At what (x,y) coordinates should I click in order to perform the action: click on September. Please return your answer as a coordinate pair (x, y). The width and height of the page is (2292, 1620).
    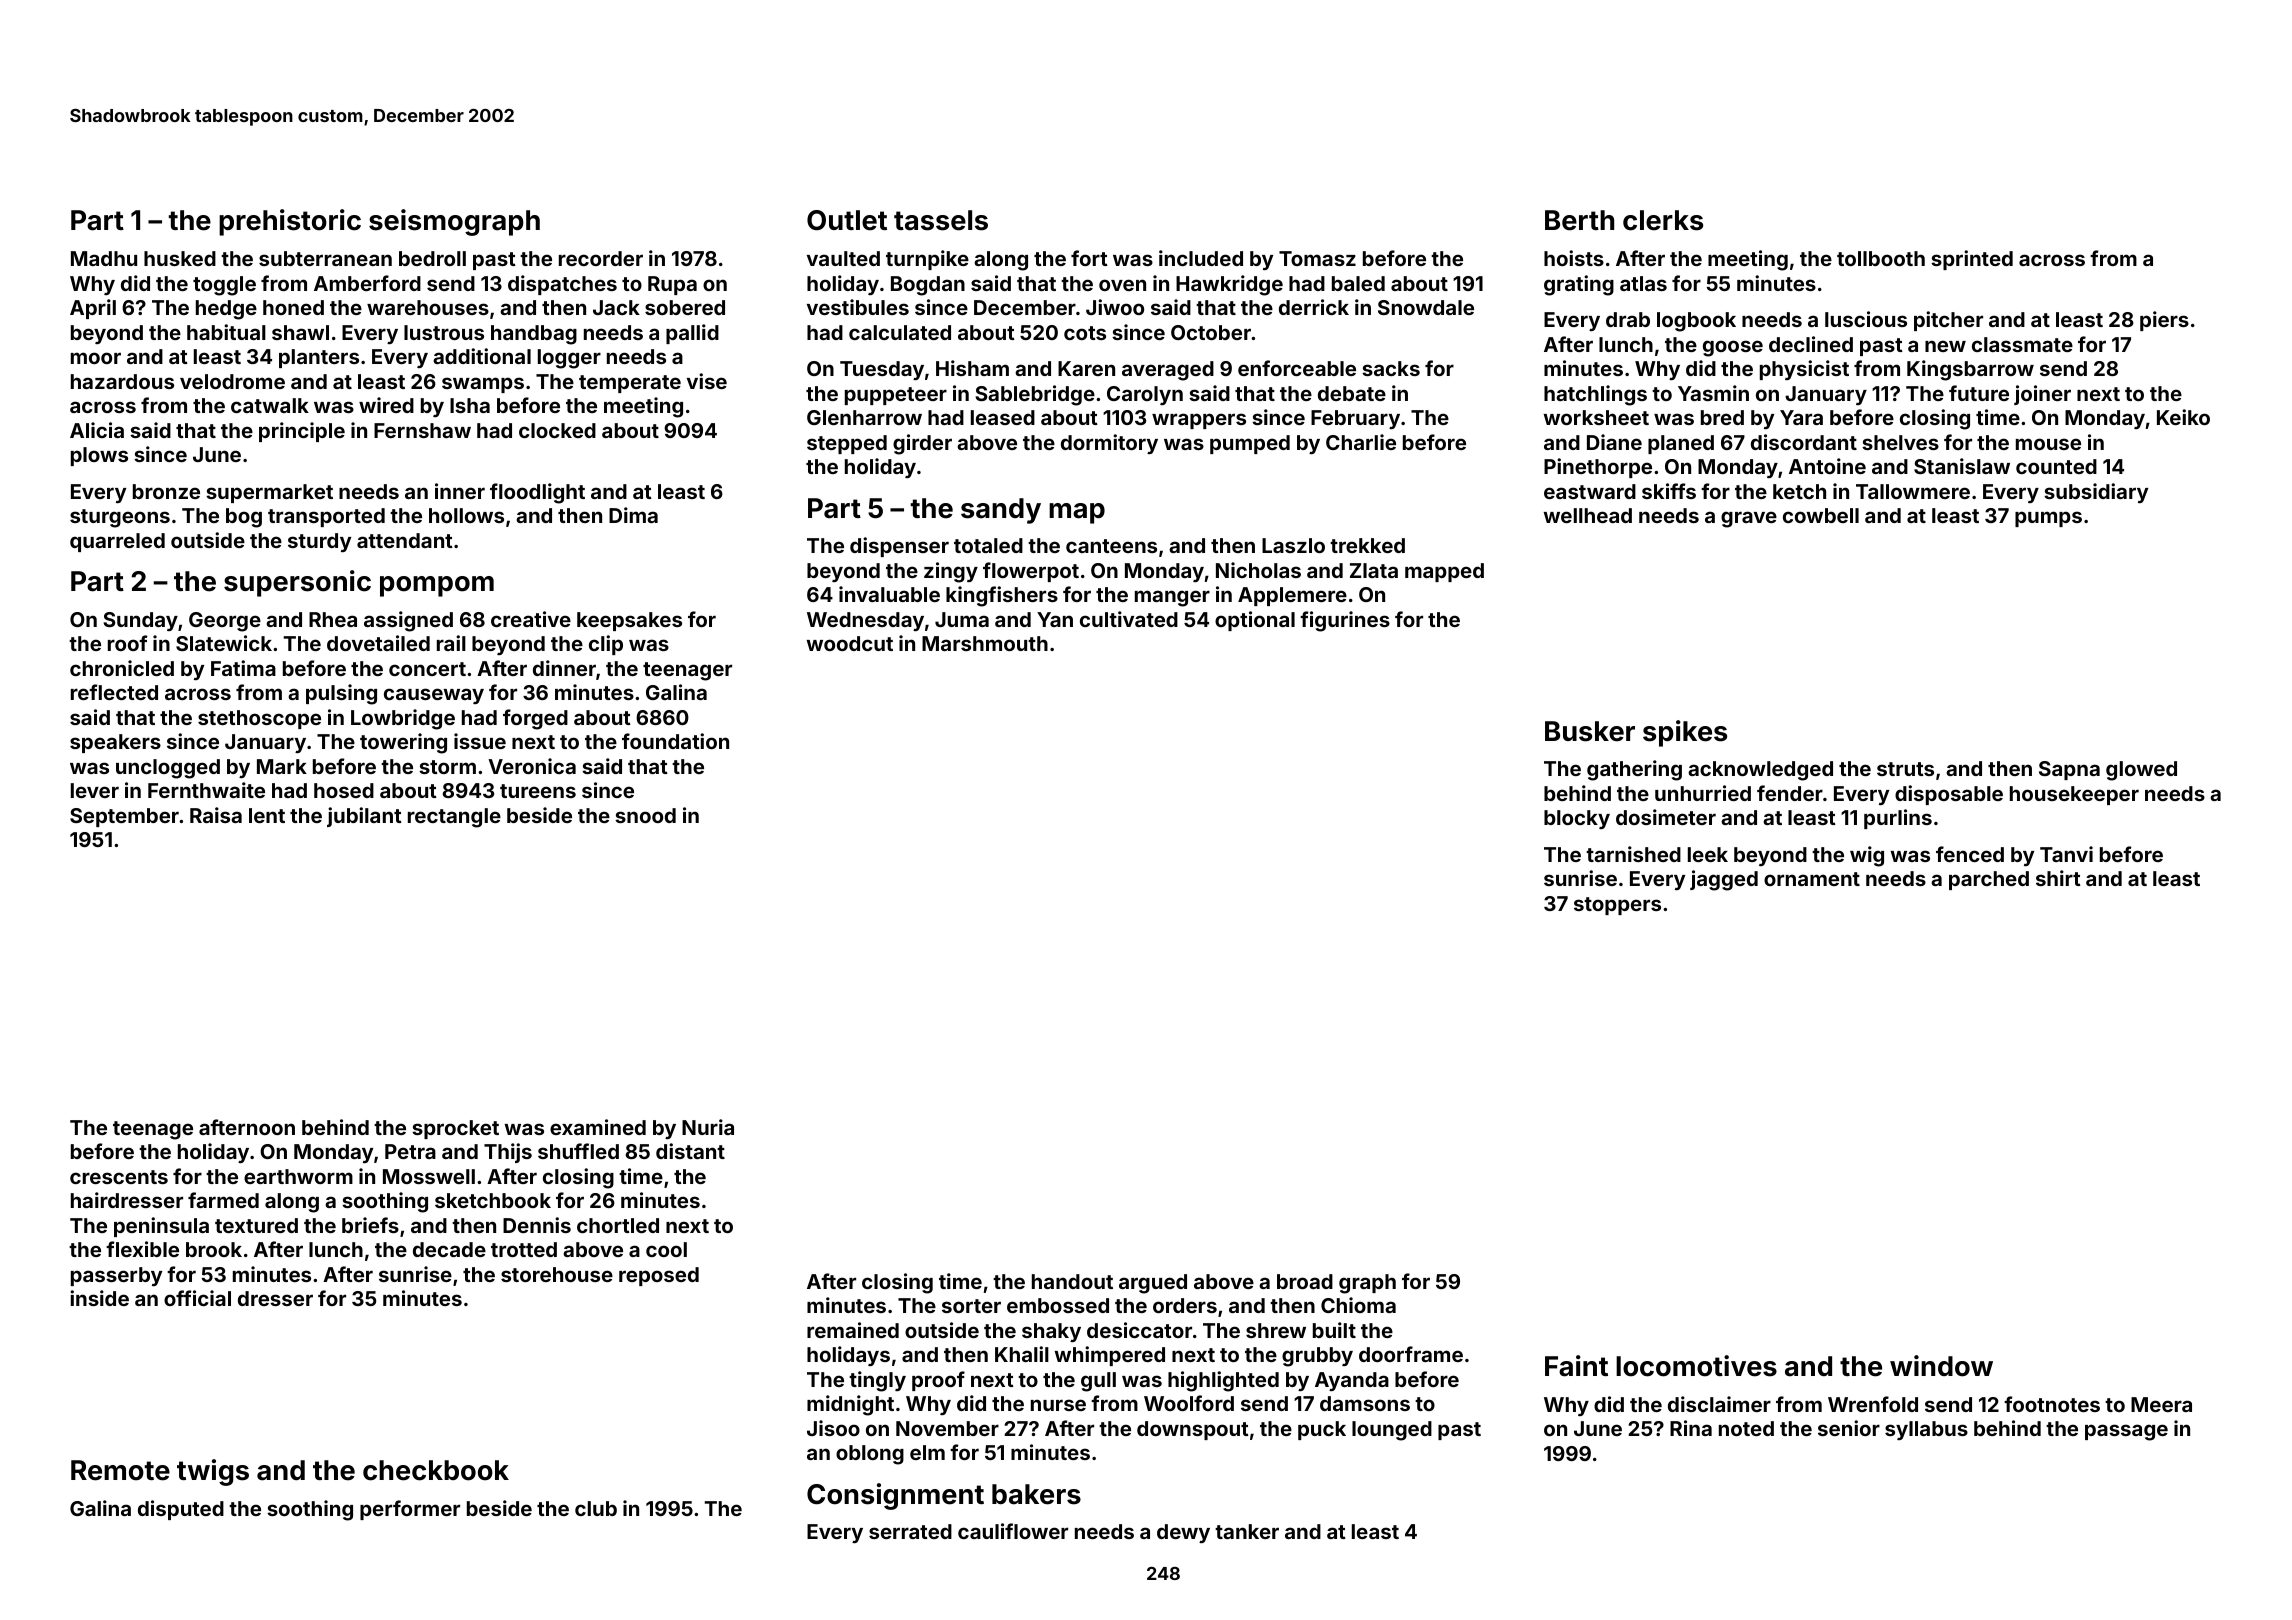
    Looking at the image, I should click on (124, 817).
